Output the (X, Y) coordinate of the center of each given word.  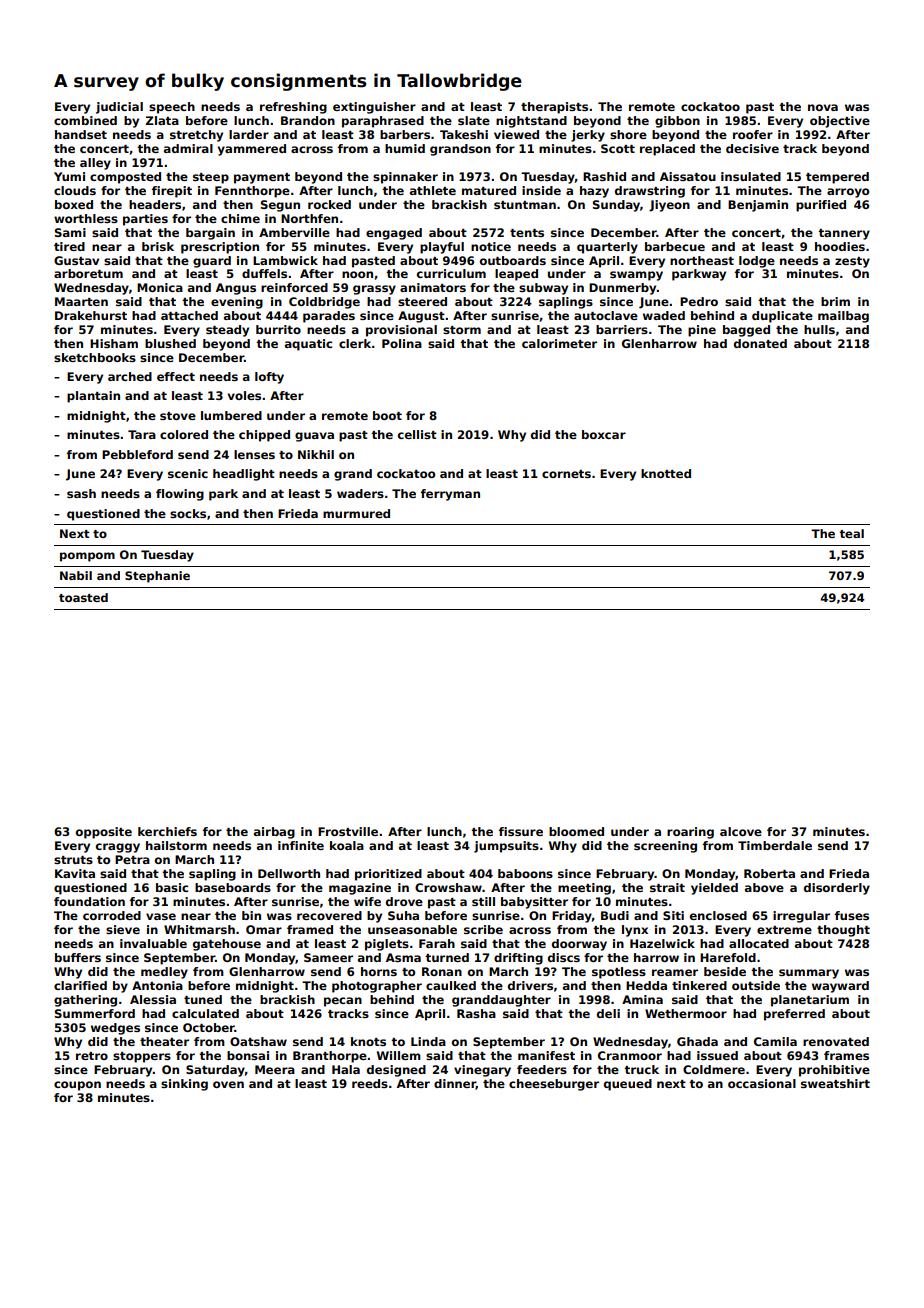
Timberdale (775, 845)
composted (125, 178)
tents (527, 233)
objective (840, 122)
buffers (78, 957)
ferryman (450, 495)
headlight (244, 475)
